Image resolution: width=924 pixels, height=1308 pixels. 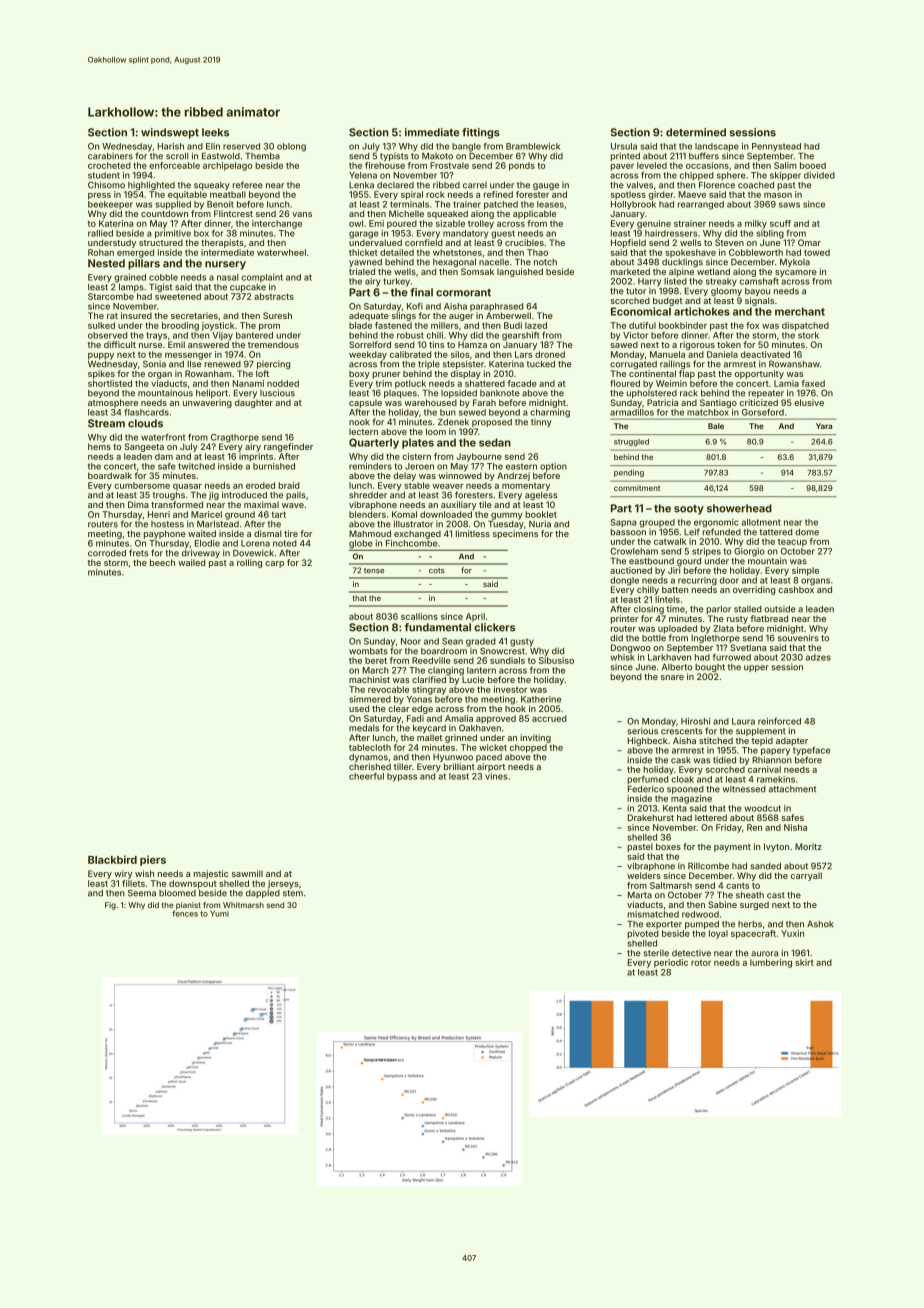 What do you see at coordinates (173, 234) in the screenshot?
I see `primitive` at bounding box center [173, 234].
